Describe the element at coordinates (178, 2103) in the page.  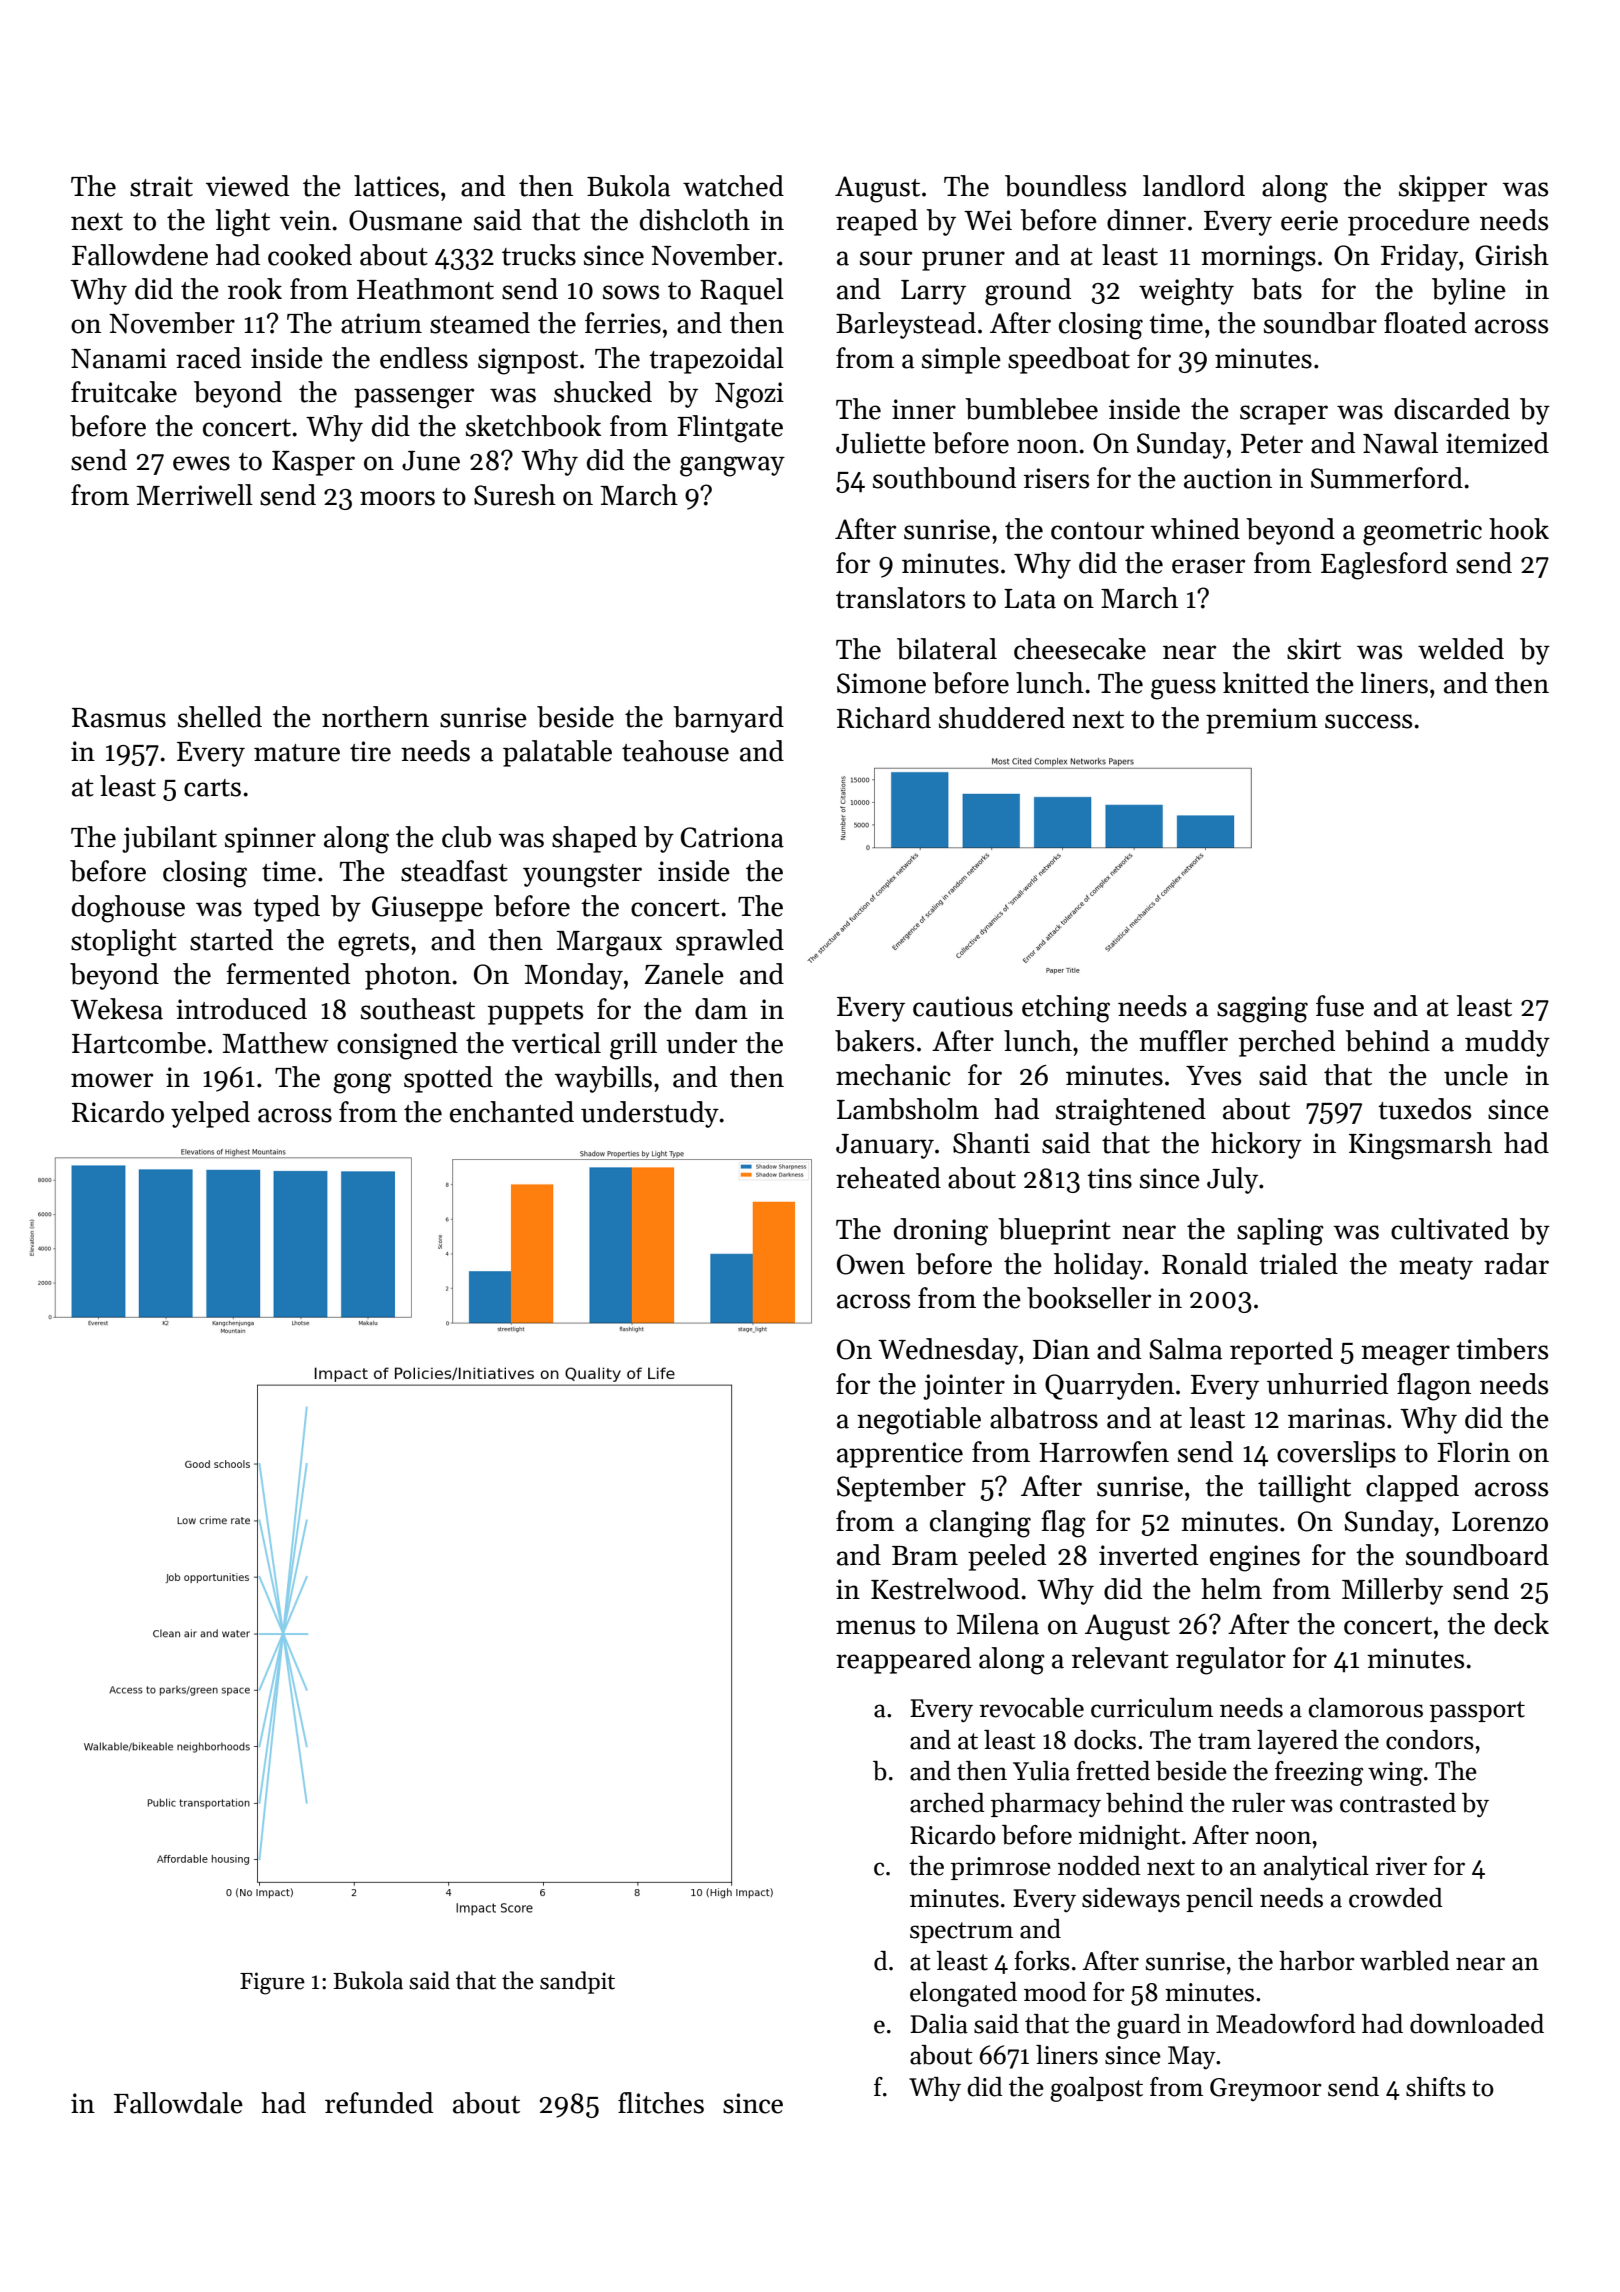
I see `Fallowdale` at that location.
